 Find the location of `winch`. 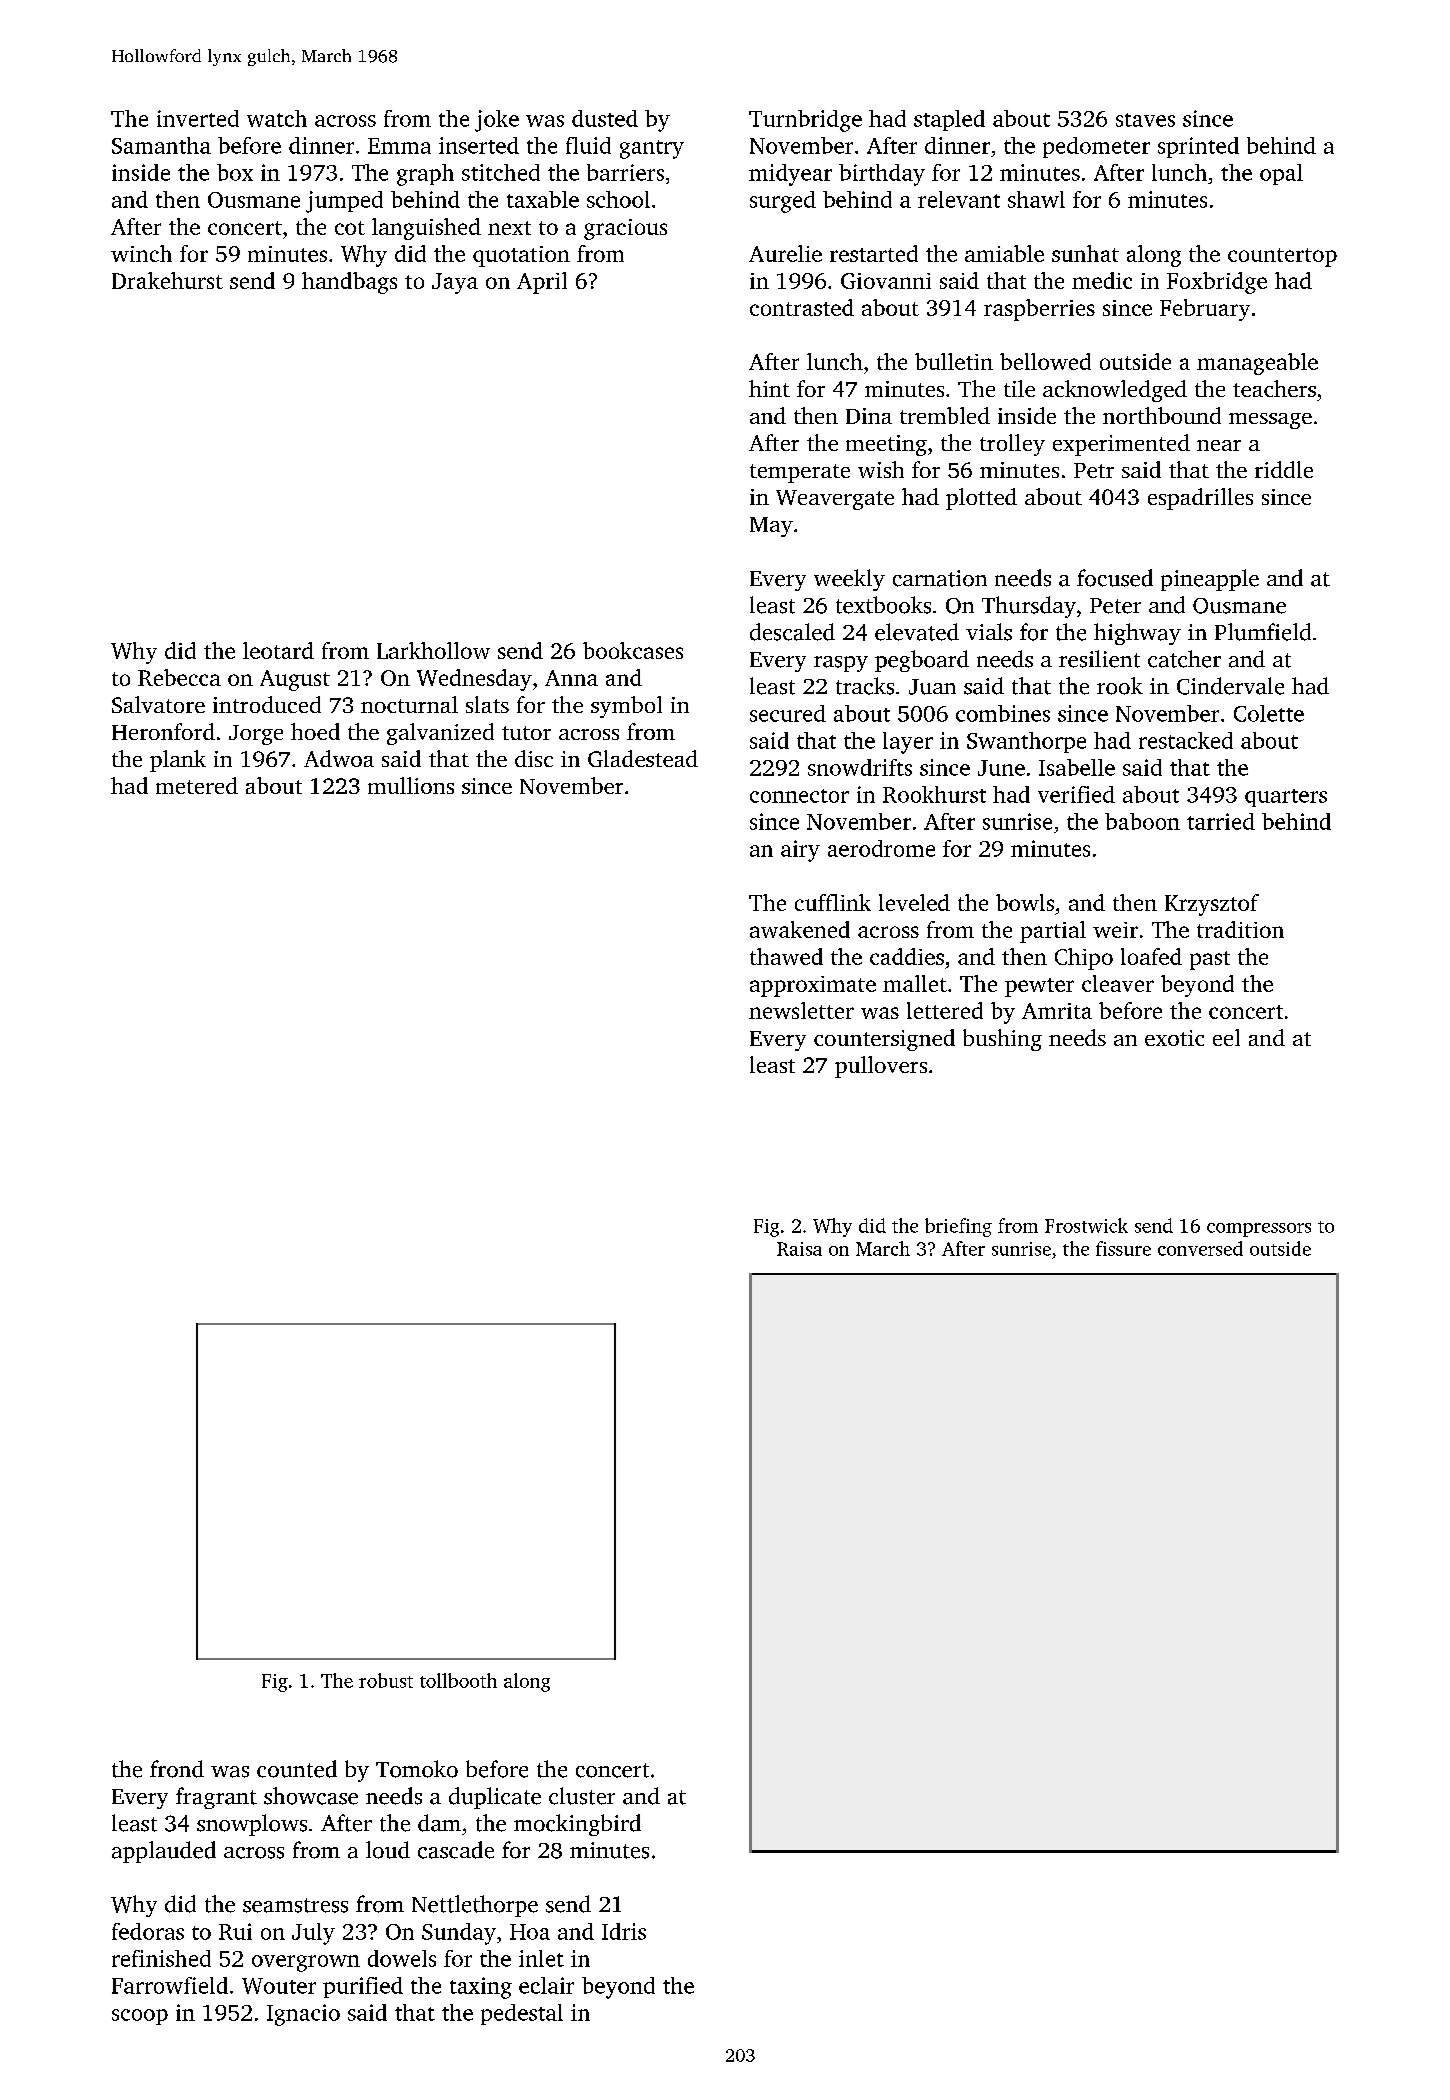

winch is located at coordinates (141, 253).
